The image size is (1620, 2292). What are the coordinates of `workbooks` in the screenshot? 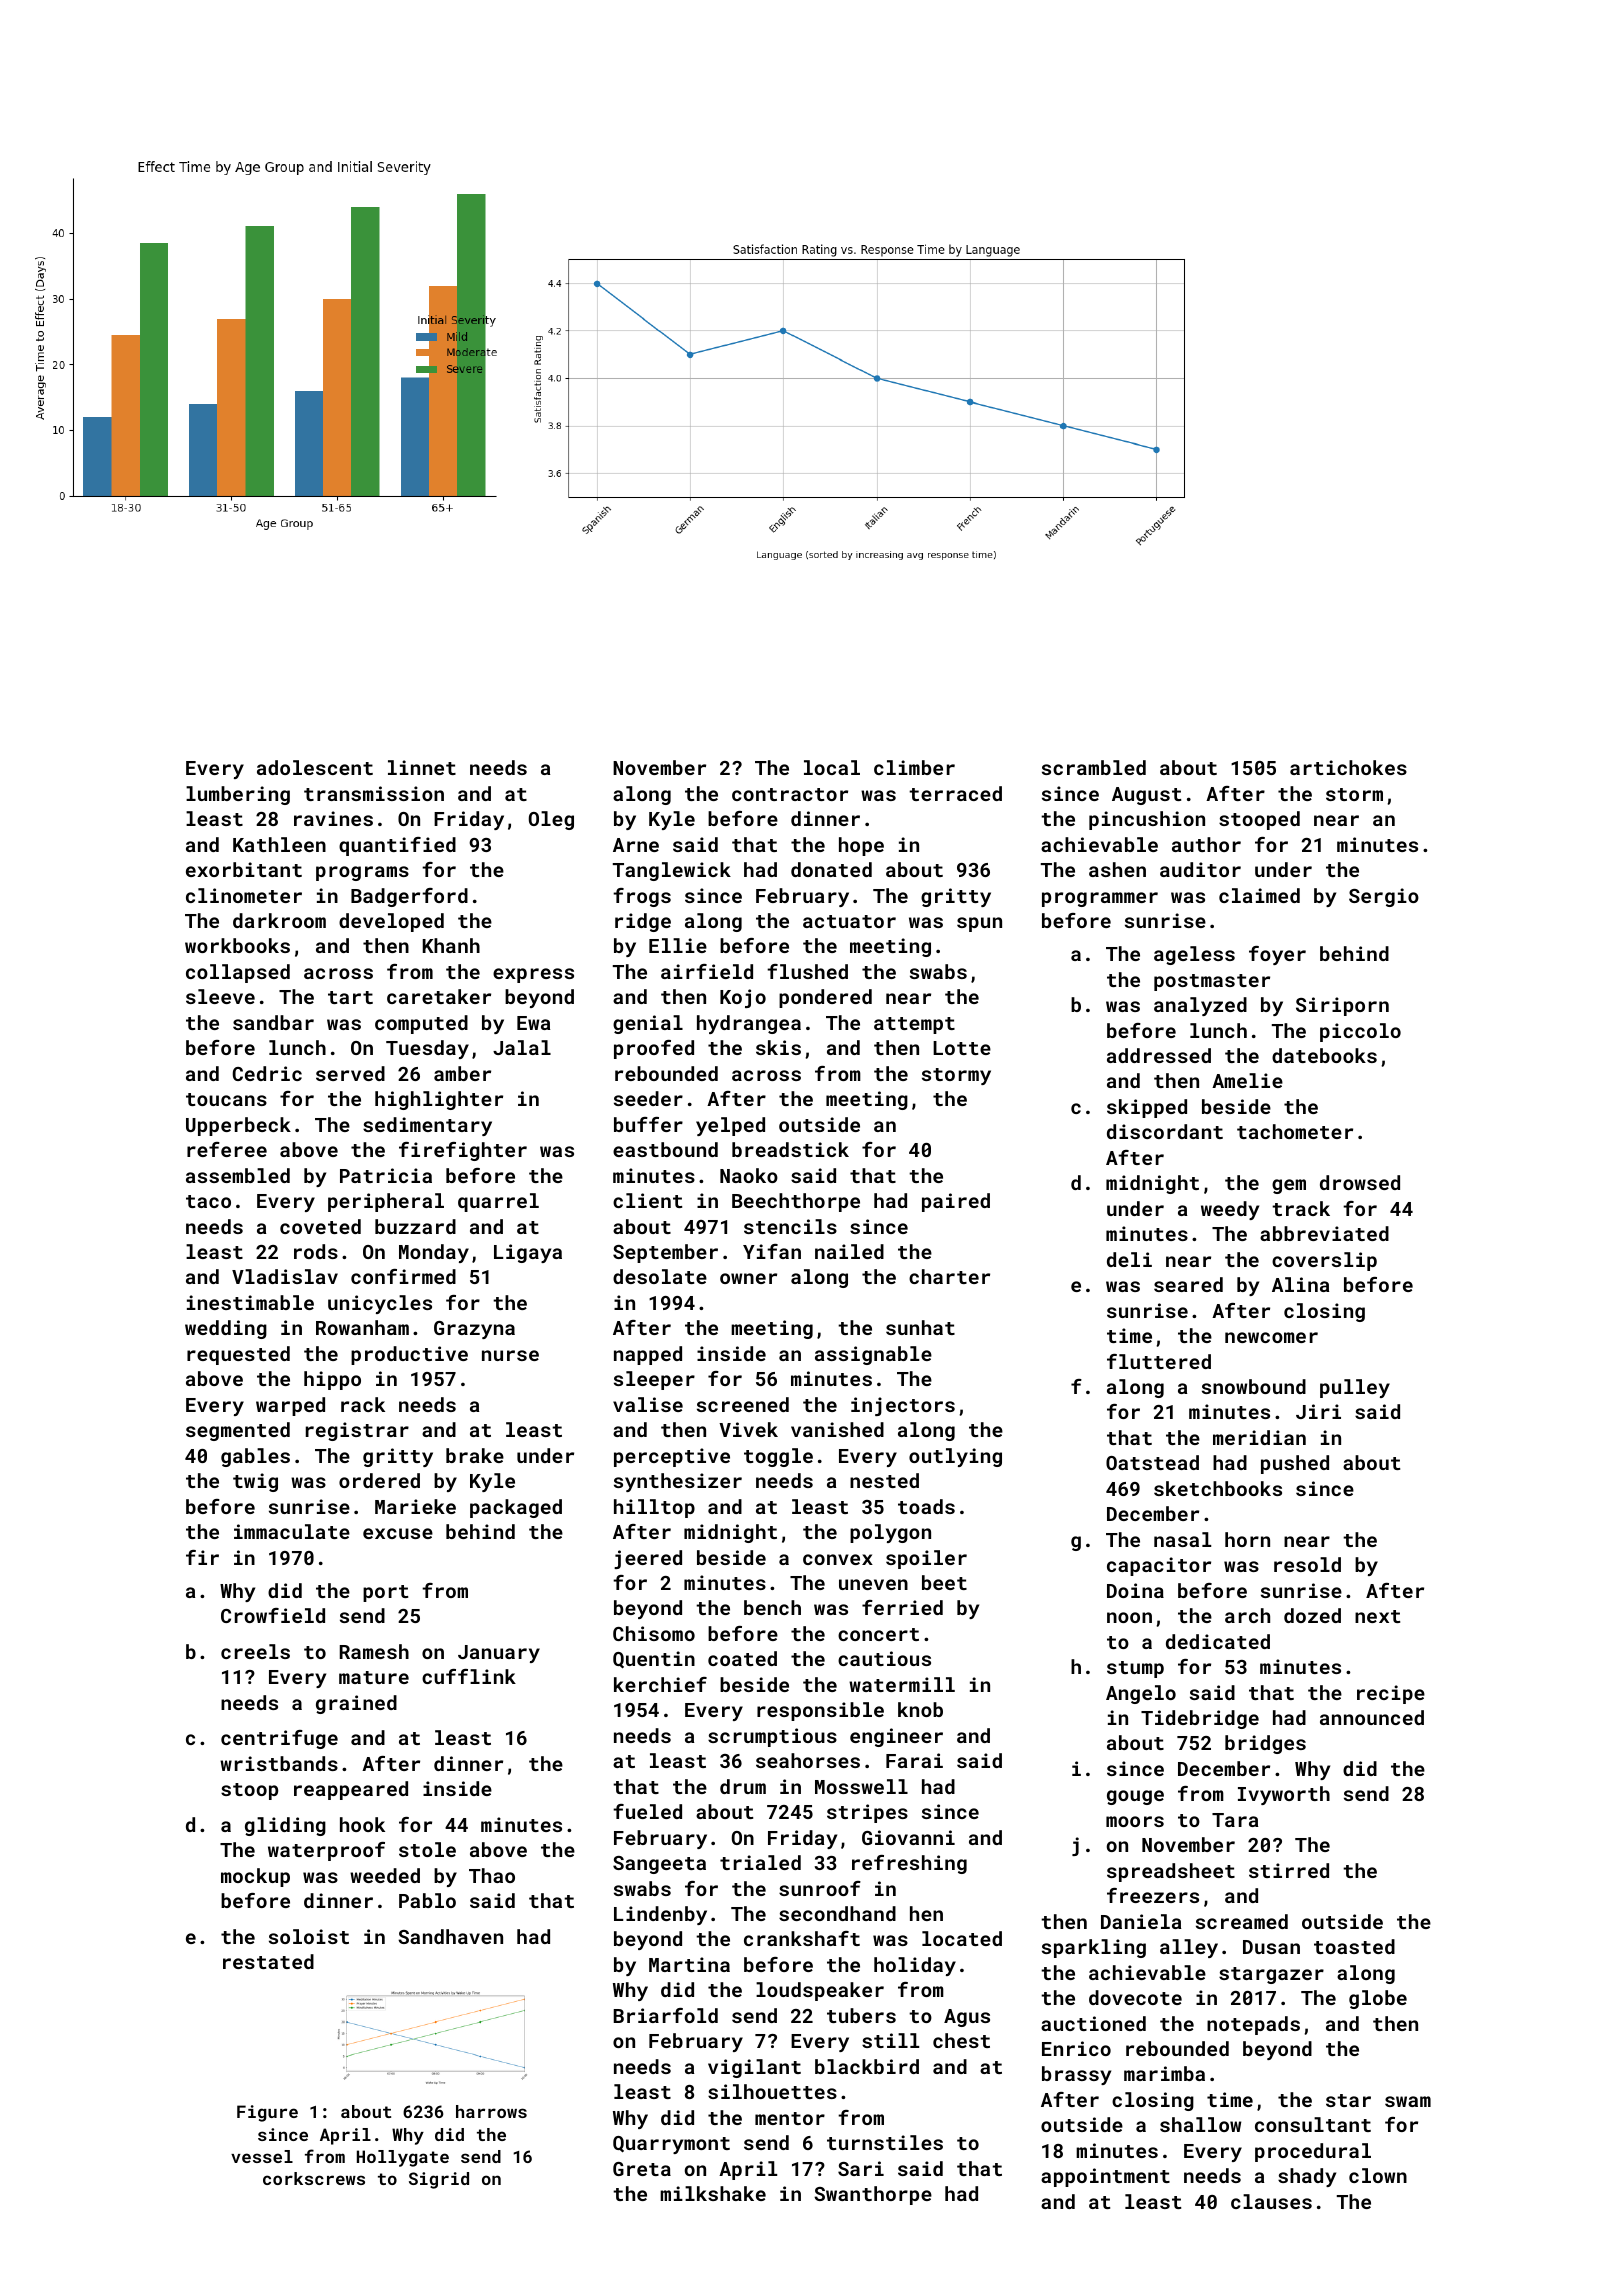 It's located at (237, 945).
